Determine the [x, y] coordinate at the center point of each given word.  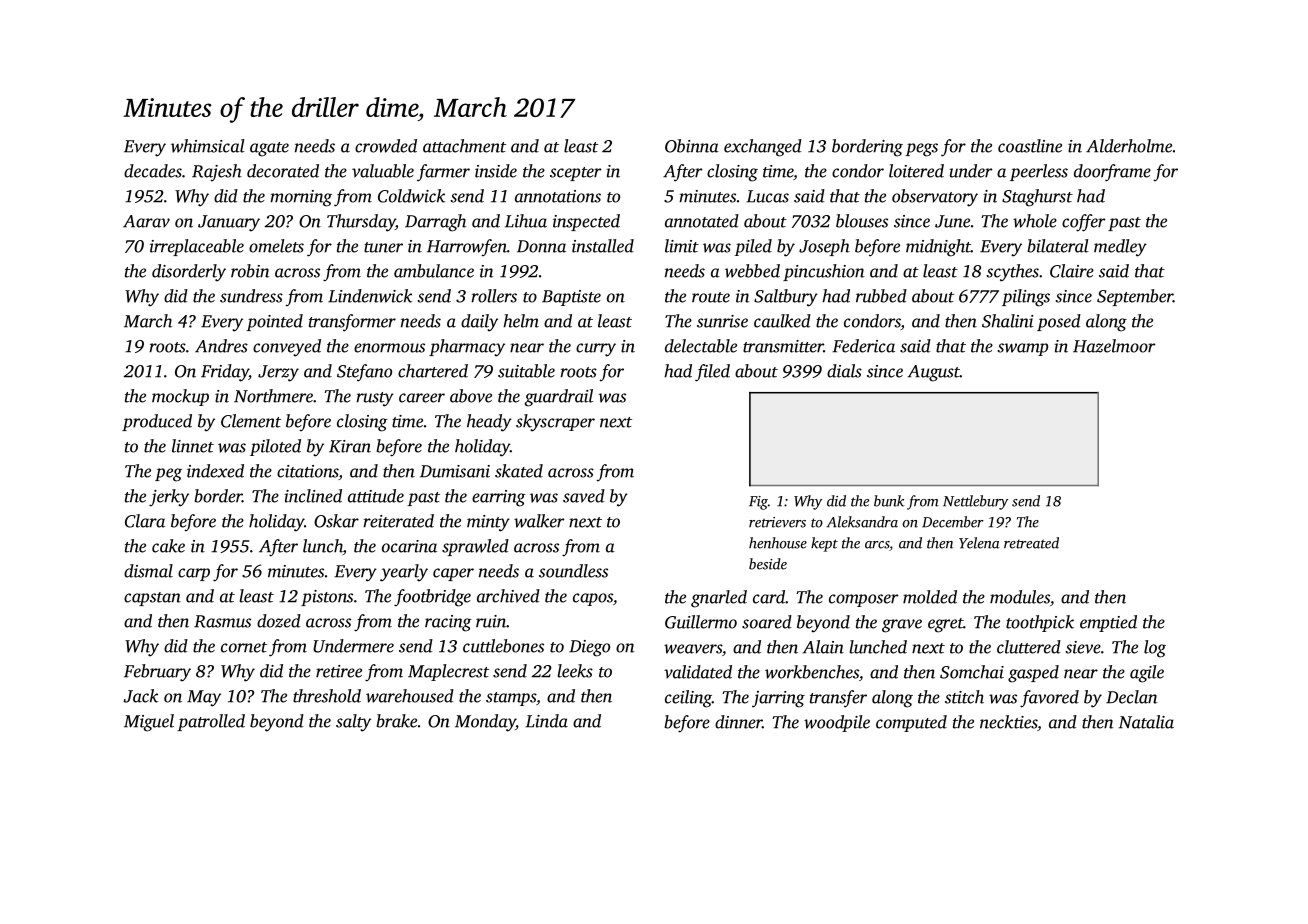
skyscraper [555, 423]
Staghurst [1037, 198]
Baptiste [571, 298]
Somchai [972, 672]
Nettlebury [975, 502]
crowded [386, 146]
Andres [221, 346]
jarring [778, 699]
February [157, 673]
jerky [169, 498]
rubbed [881, 296]
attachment [464, 146]
